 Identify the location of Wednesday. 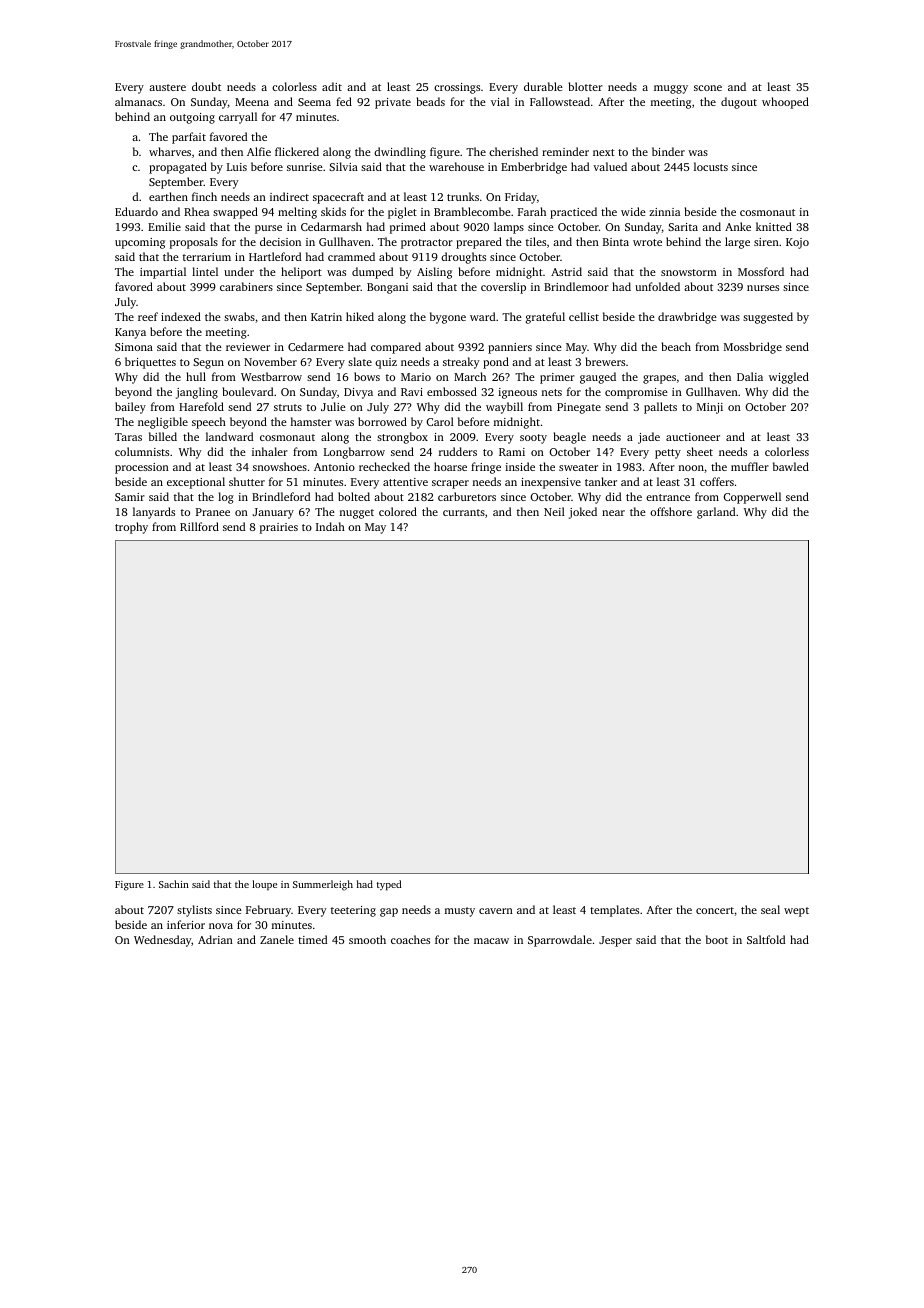
(162, 941).
